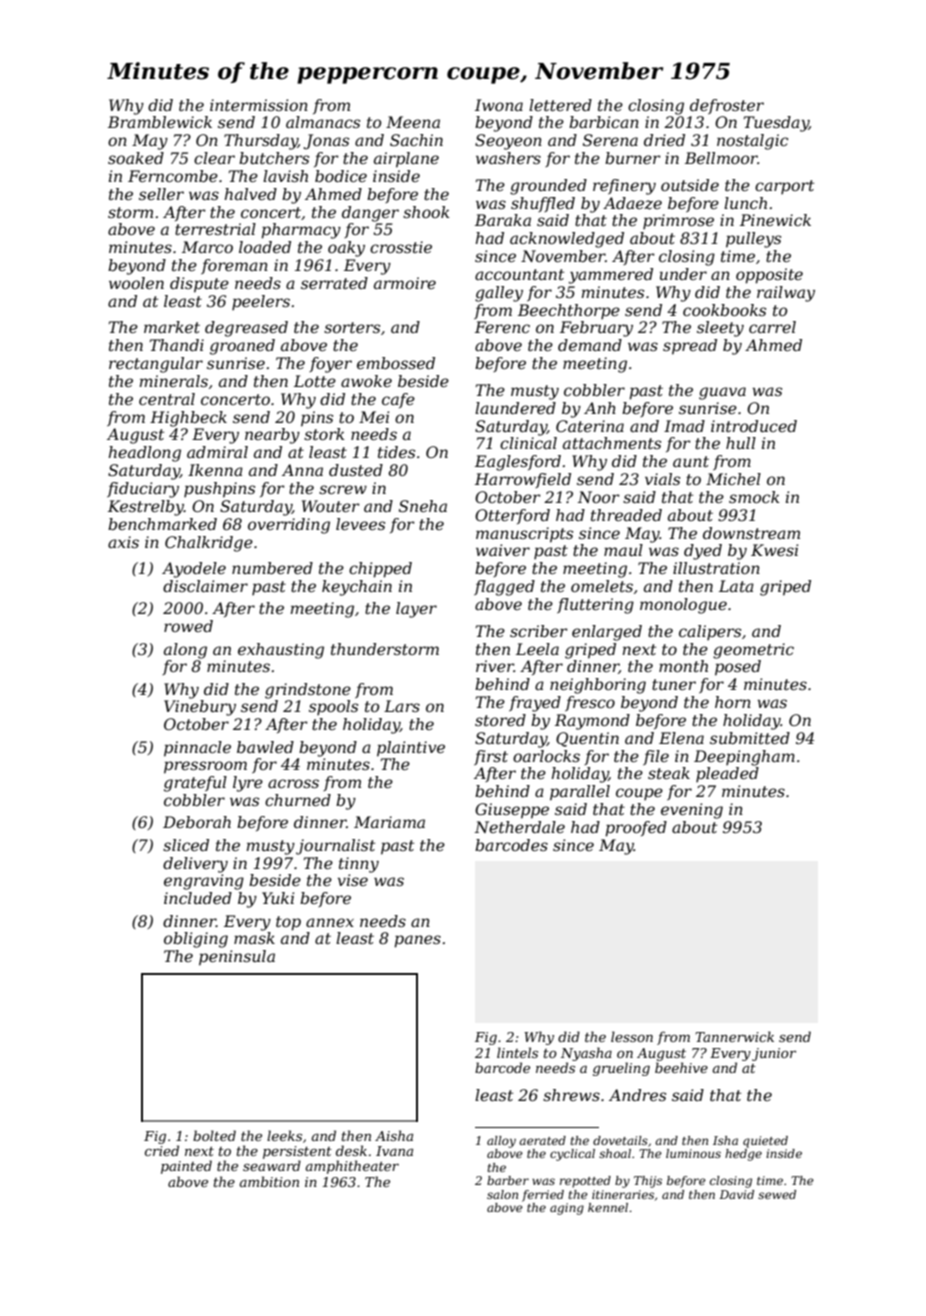 This document has height=1316, width=926. What do you see at coordinates (772, 327) in the document?
I see `carrel` at bounding box center [772, 327].
